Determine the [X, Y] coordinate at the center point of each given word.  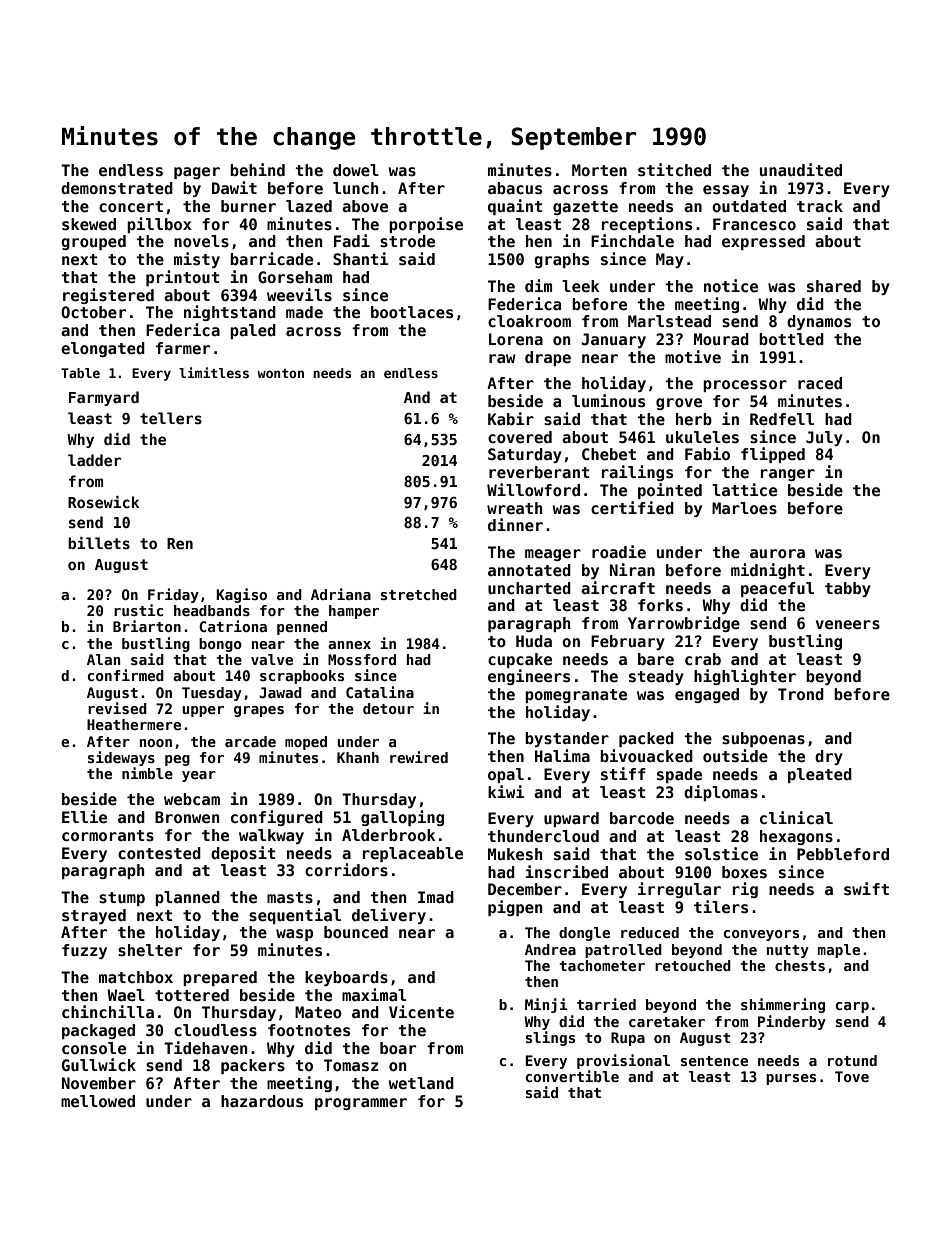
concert [131, 206]
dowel [356, 170]
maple [839, 951]
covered [520, 437]
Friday [173, 595]
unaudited [801, 170]
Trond [801, 694]
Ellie [84, 817]
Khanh [358, 757]
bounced [356, 932]
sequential [295, 916]
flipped [773, 455]
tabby [848, 589]
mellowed [98, 1101]
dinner [515, 525]
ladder [94, 460]
